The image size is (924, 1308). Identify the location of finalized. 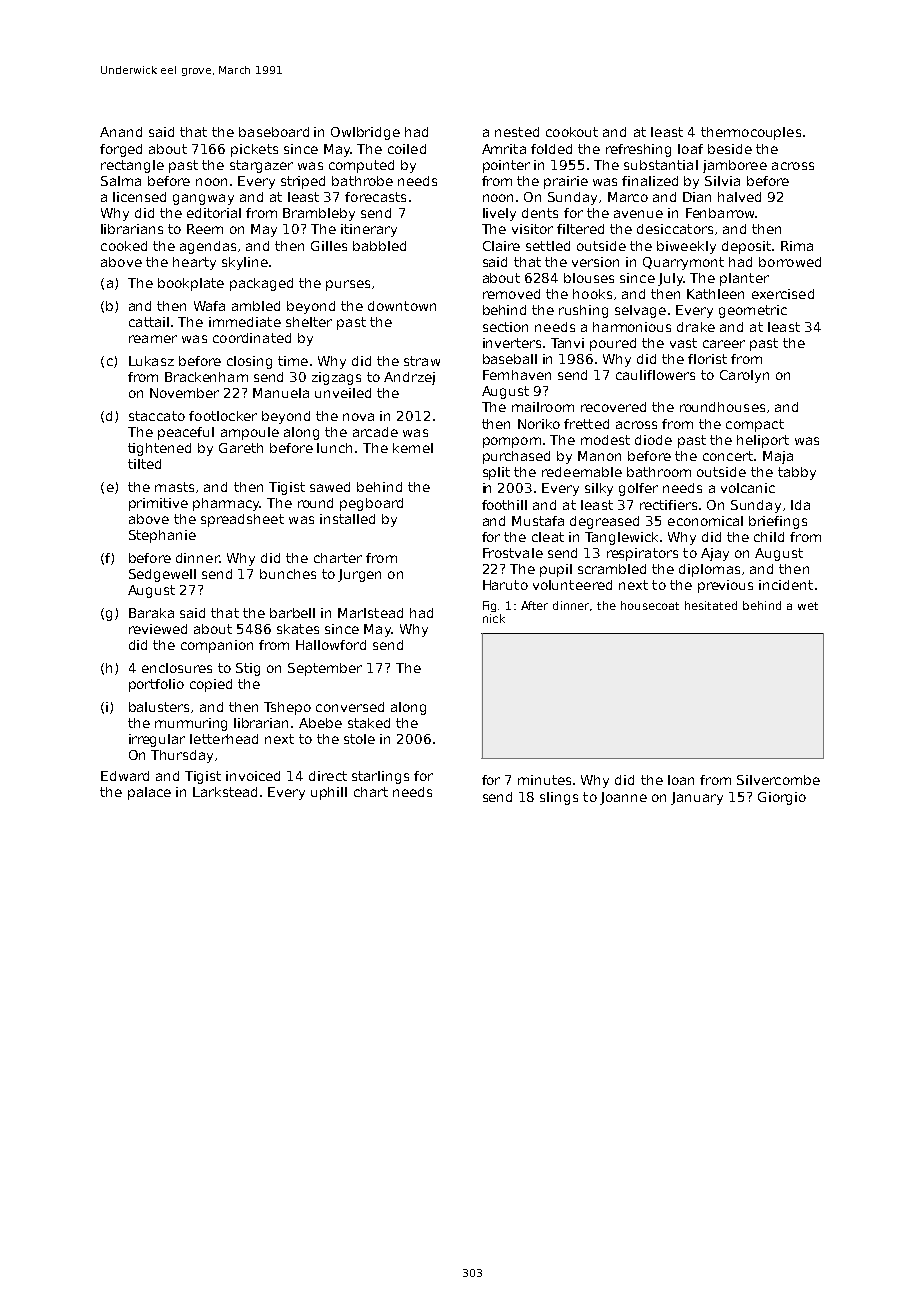
(650, 181).
